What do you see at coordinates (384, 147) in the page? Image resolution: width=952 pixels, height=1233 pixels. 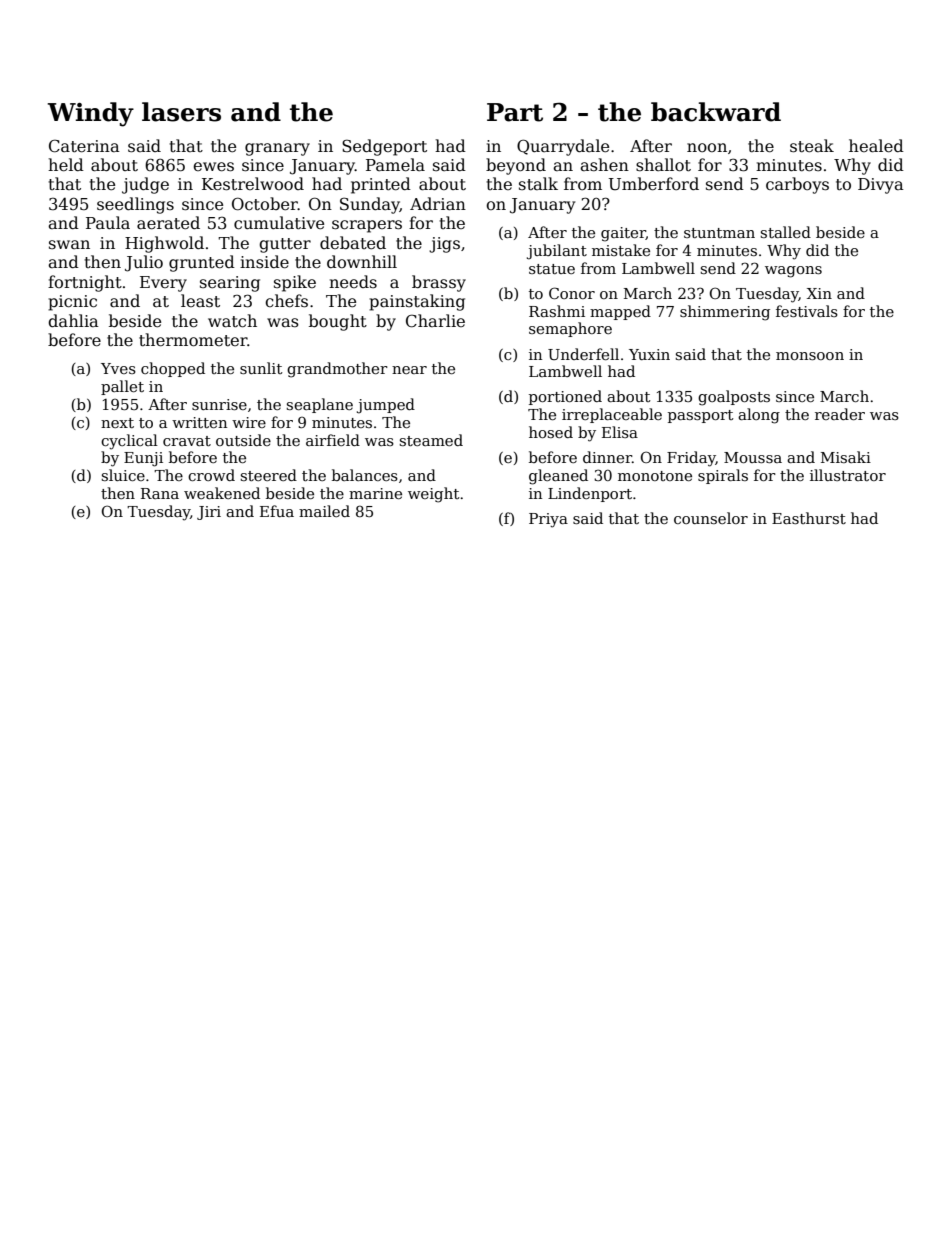 I see `Sedgeport` at bounding box center [384, 147].
